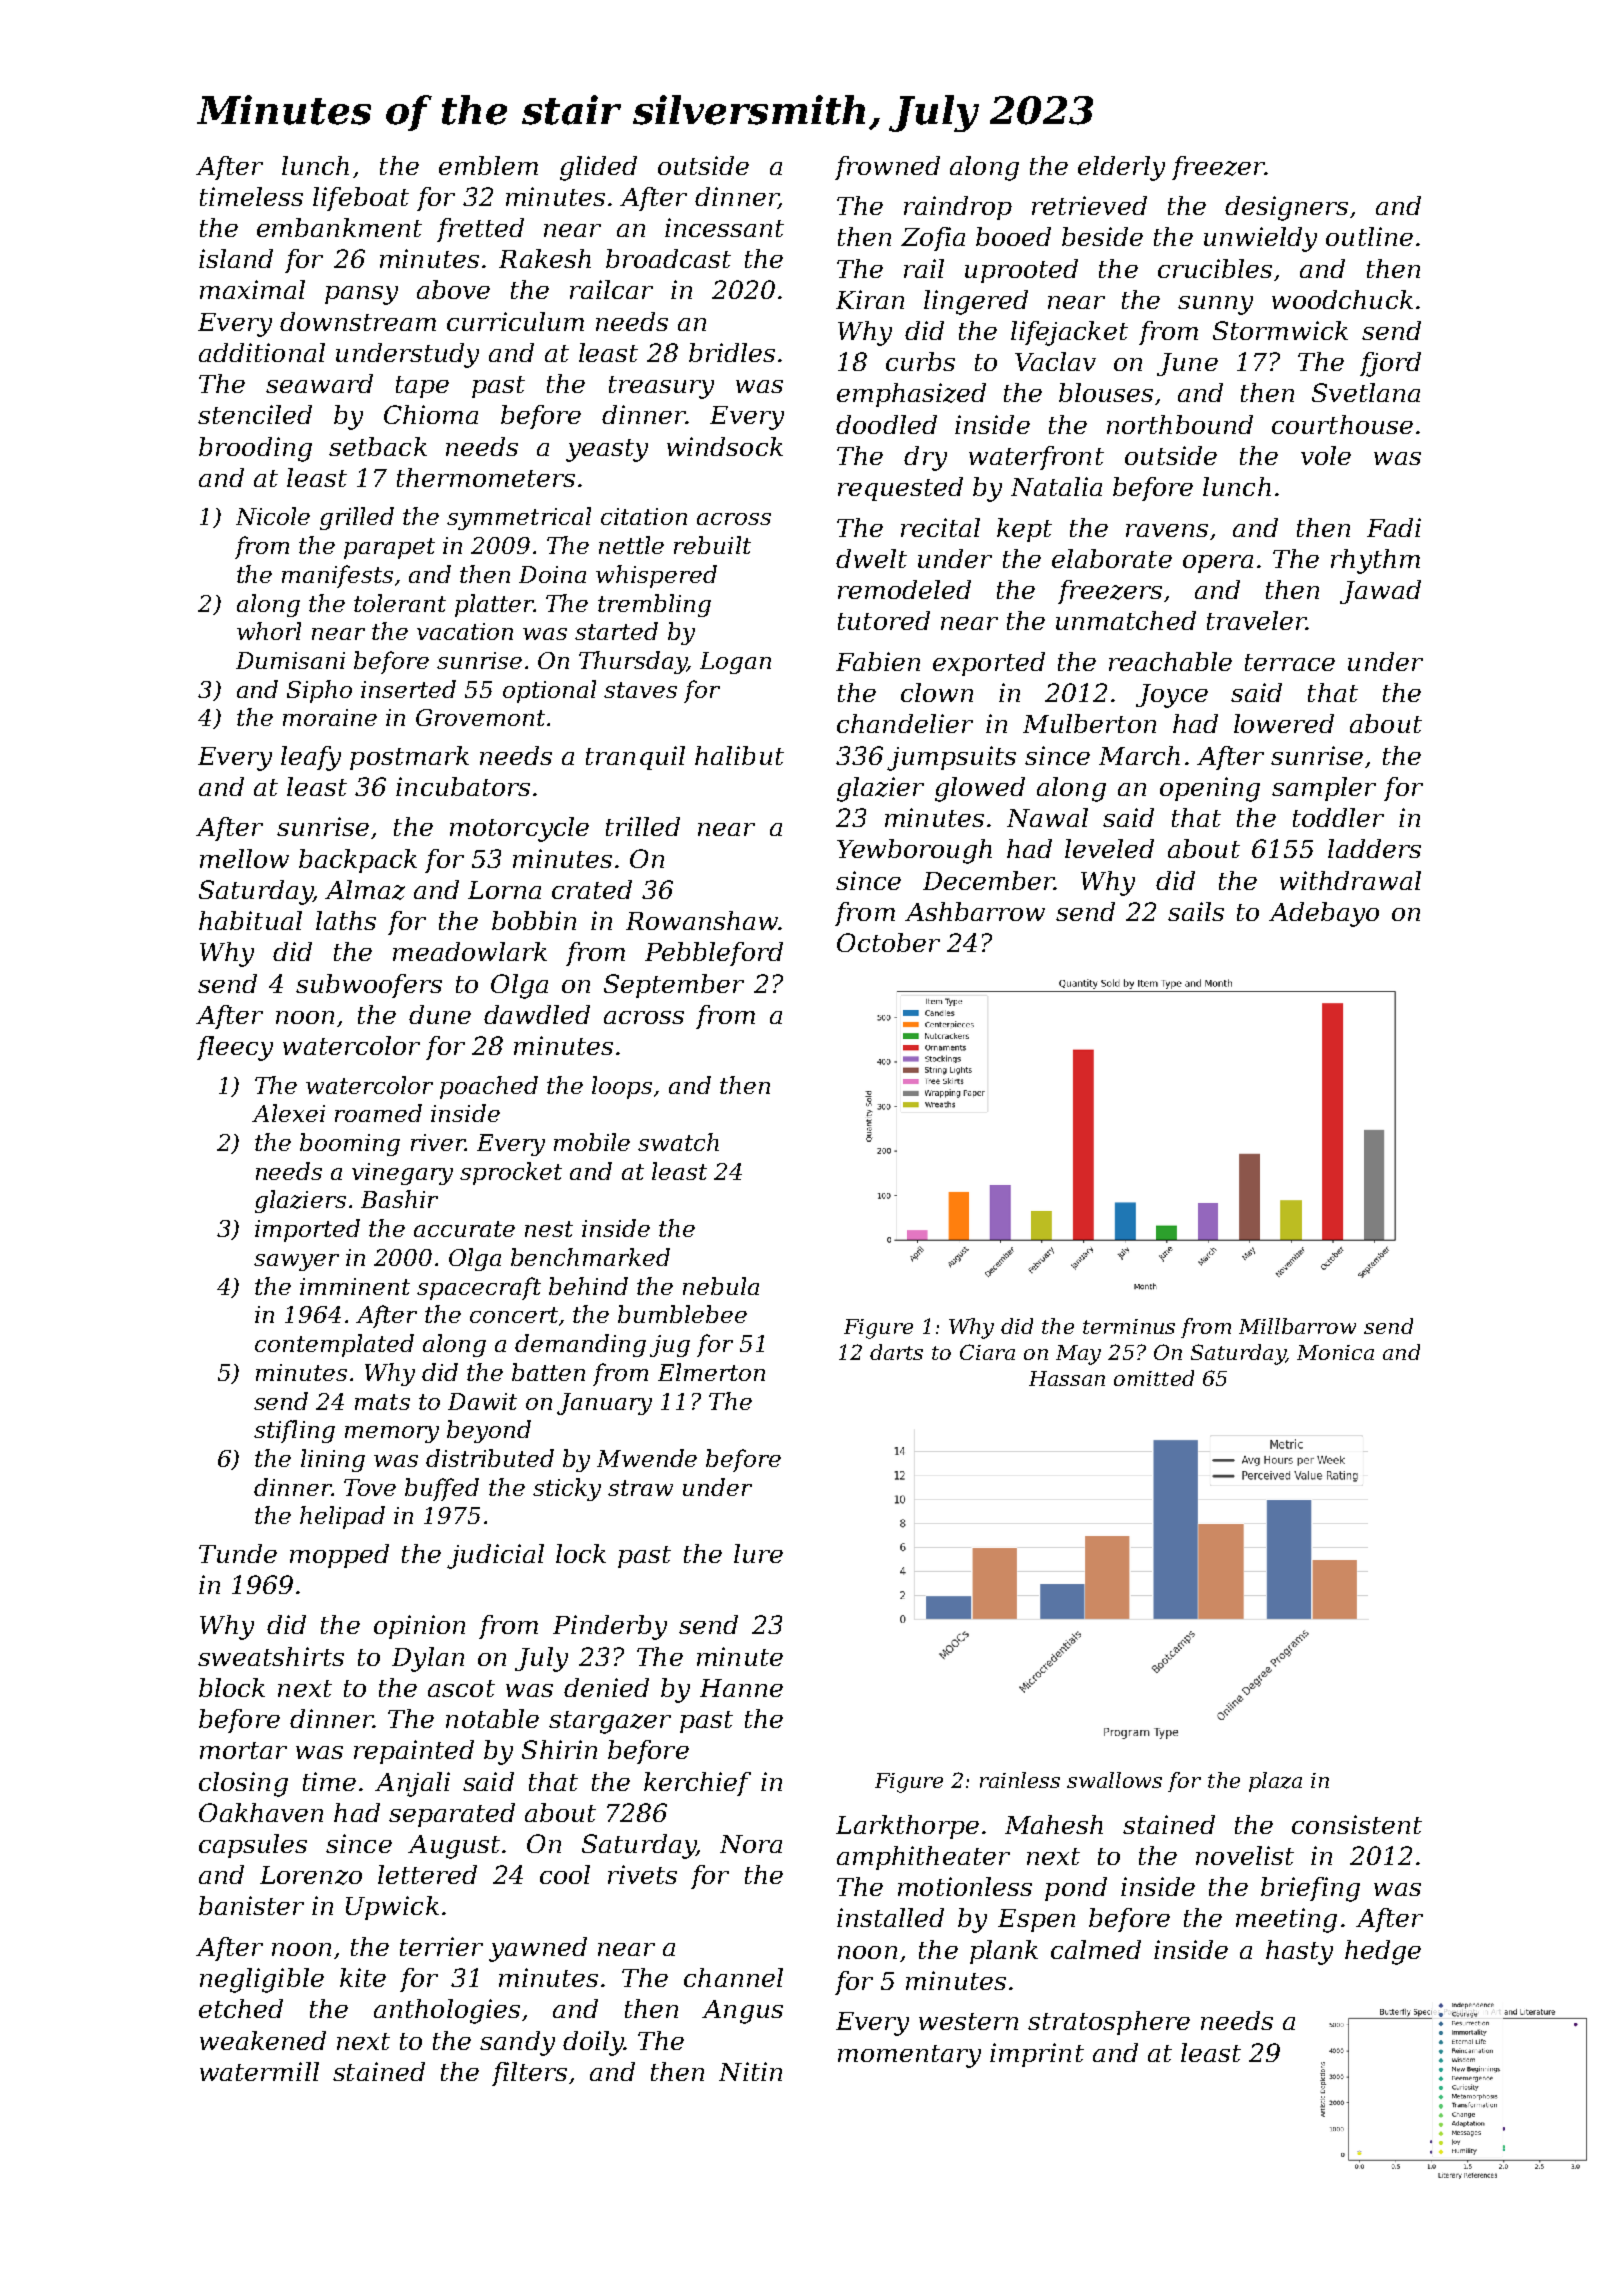  What do you see at coordinates (311, 758) in the document?
I see `leafy` at bounding box center [311, 758].
